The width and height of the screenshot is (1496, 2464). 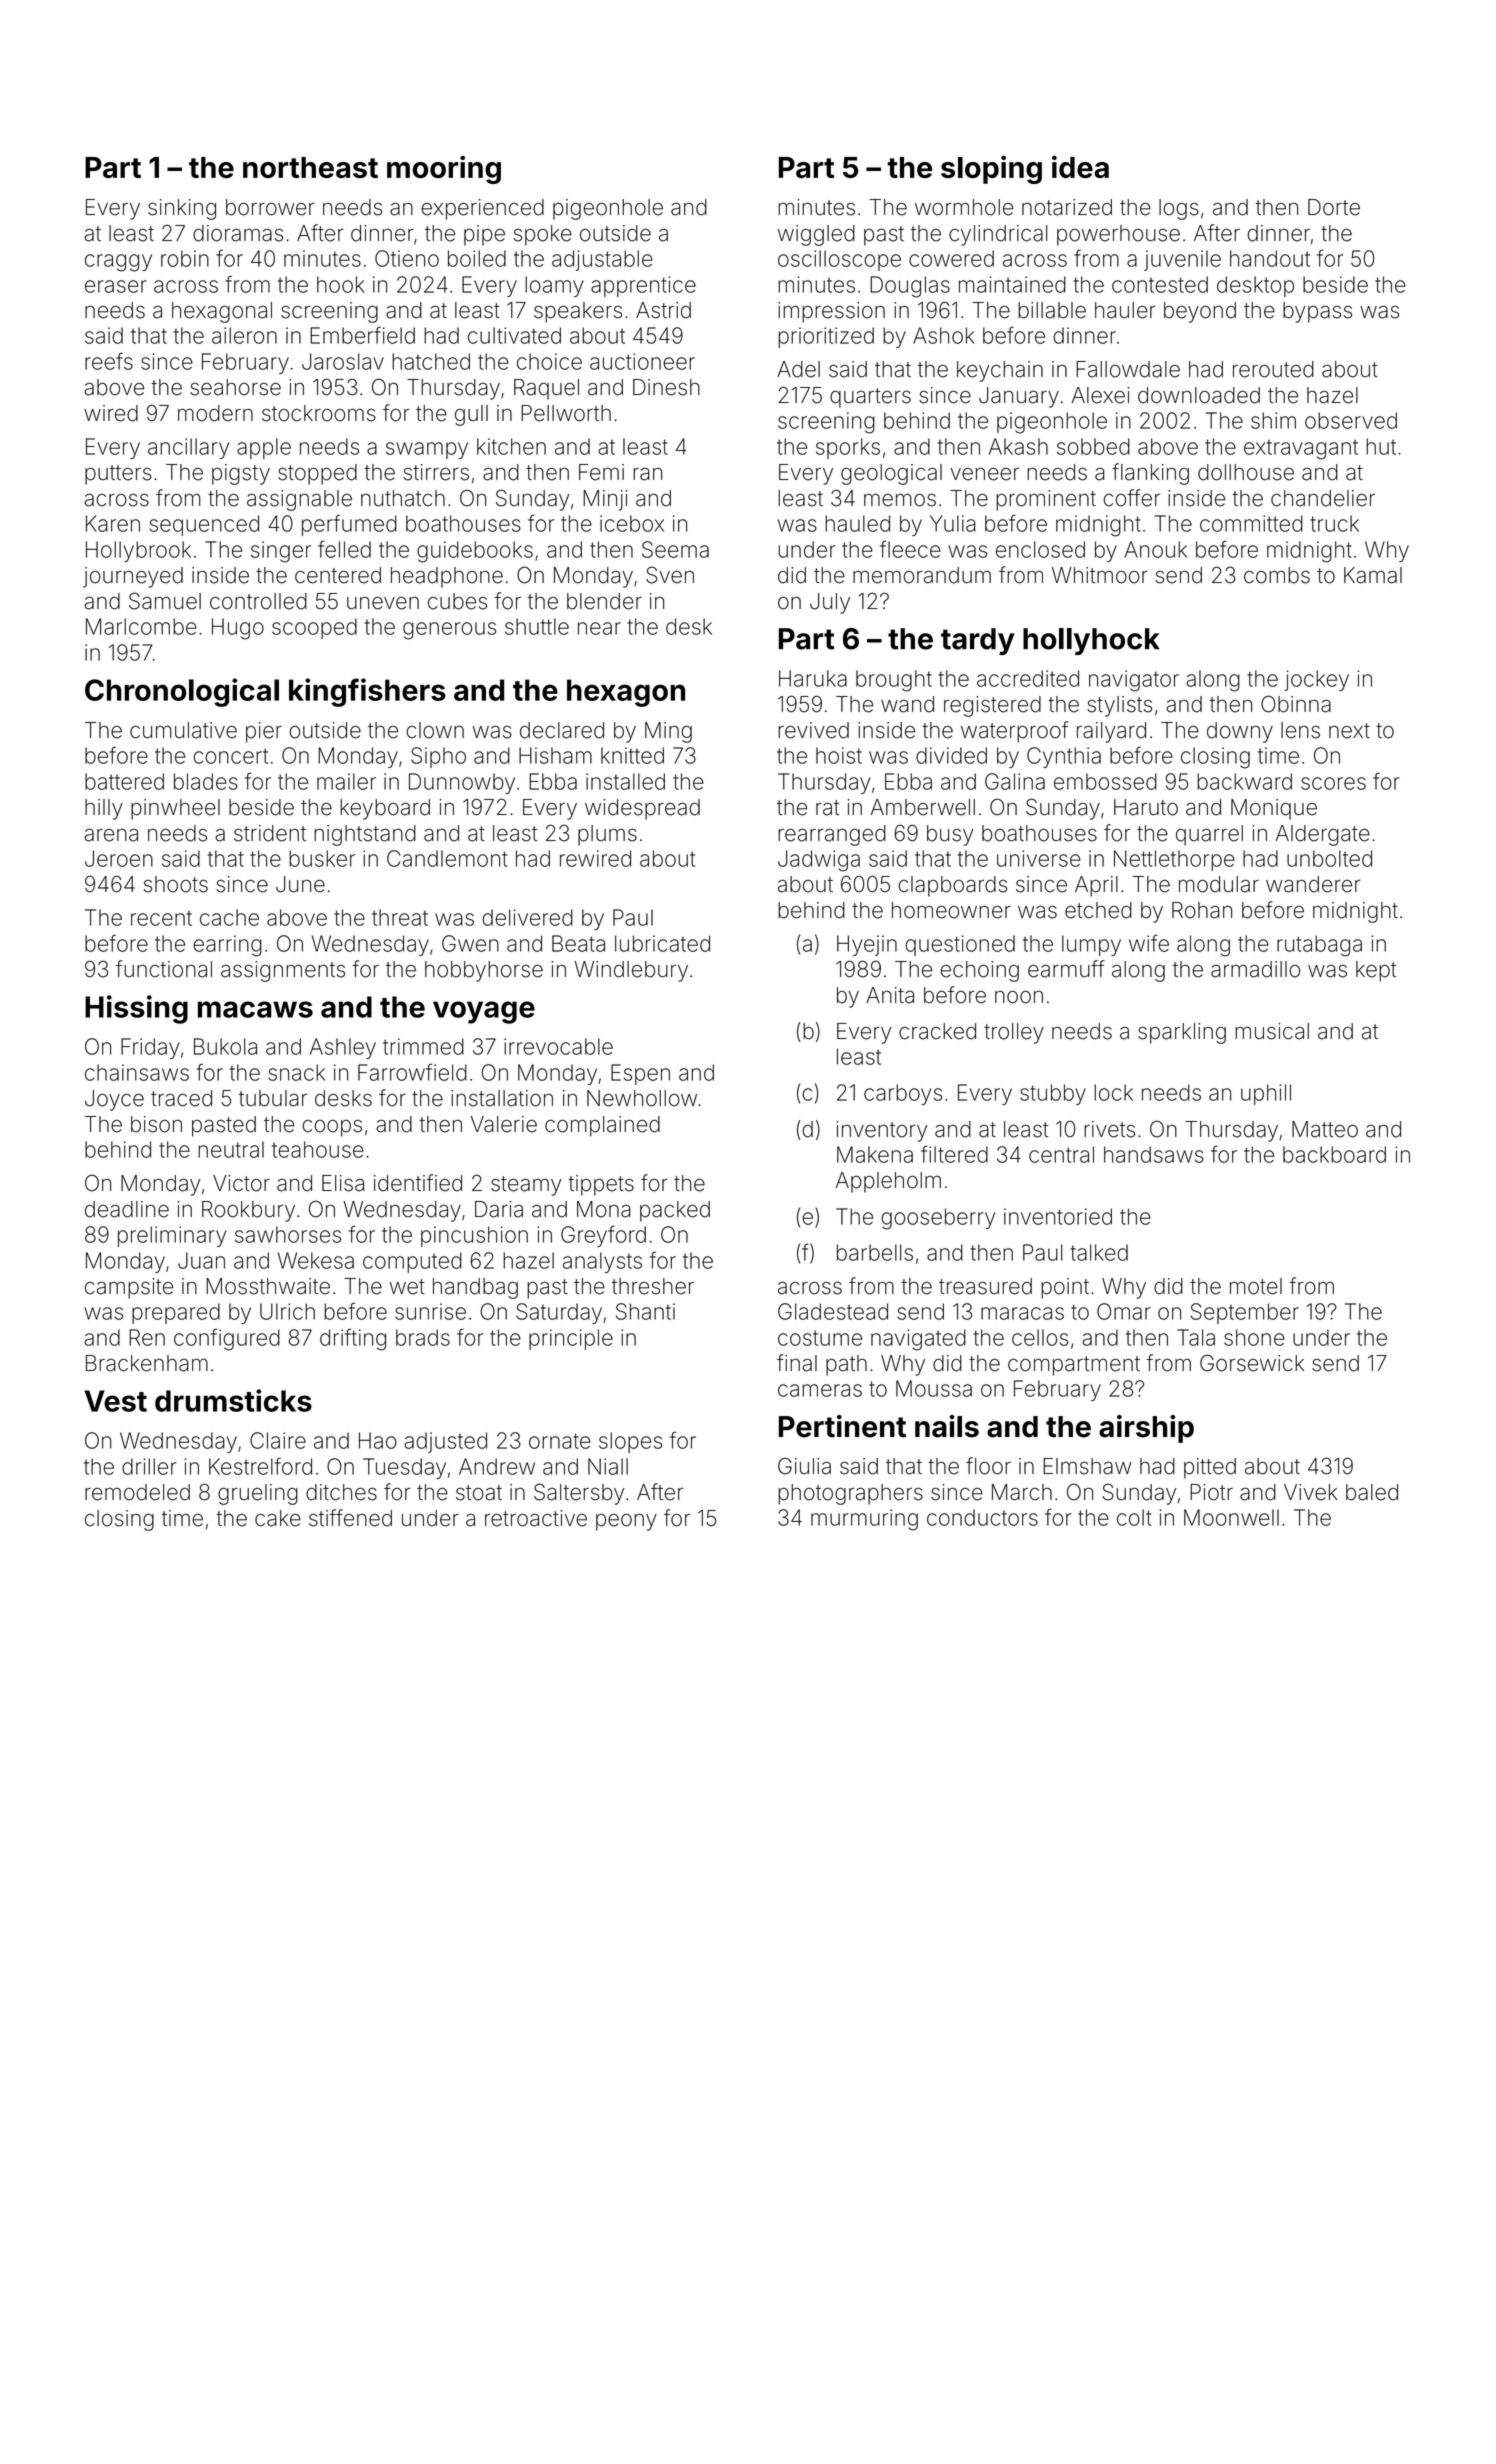 What do you see at coordinates (631, 971) in the screenshot?
I see `Windlebury` at bounding box center [631, 971].
